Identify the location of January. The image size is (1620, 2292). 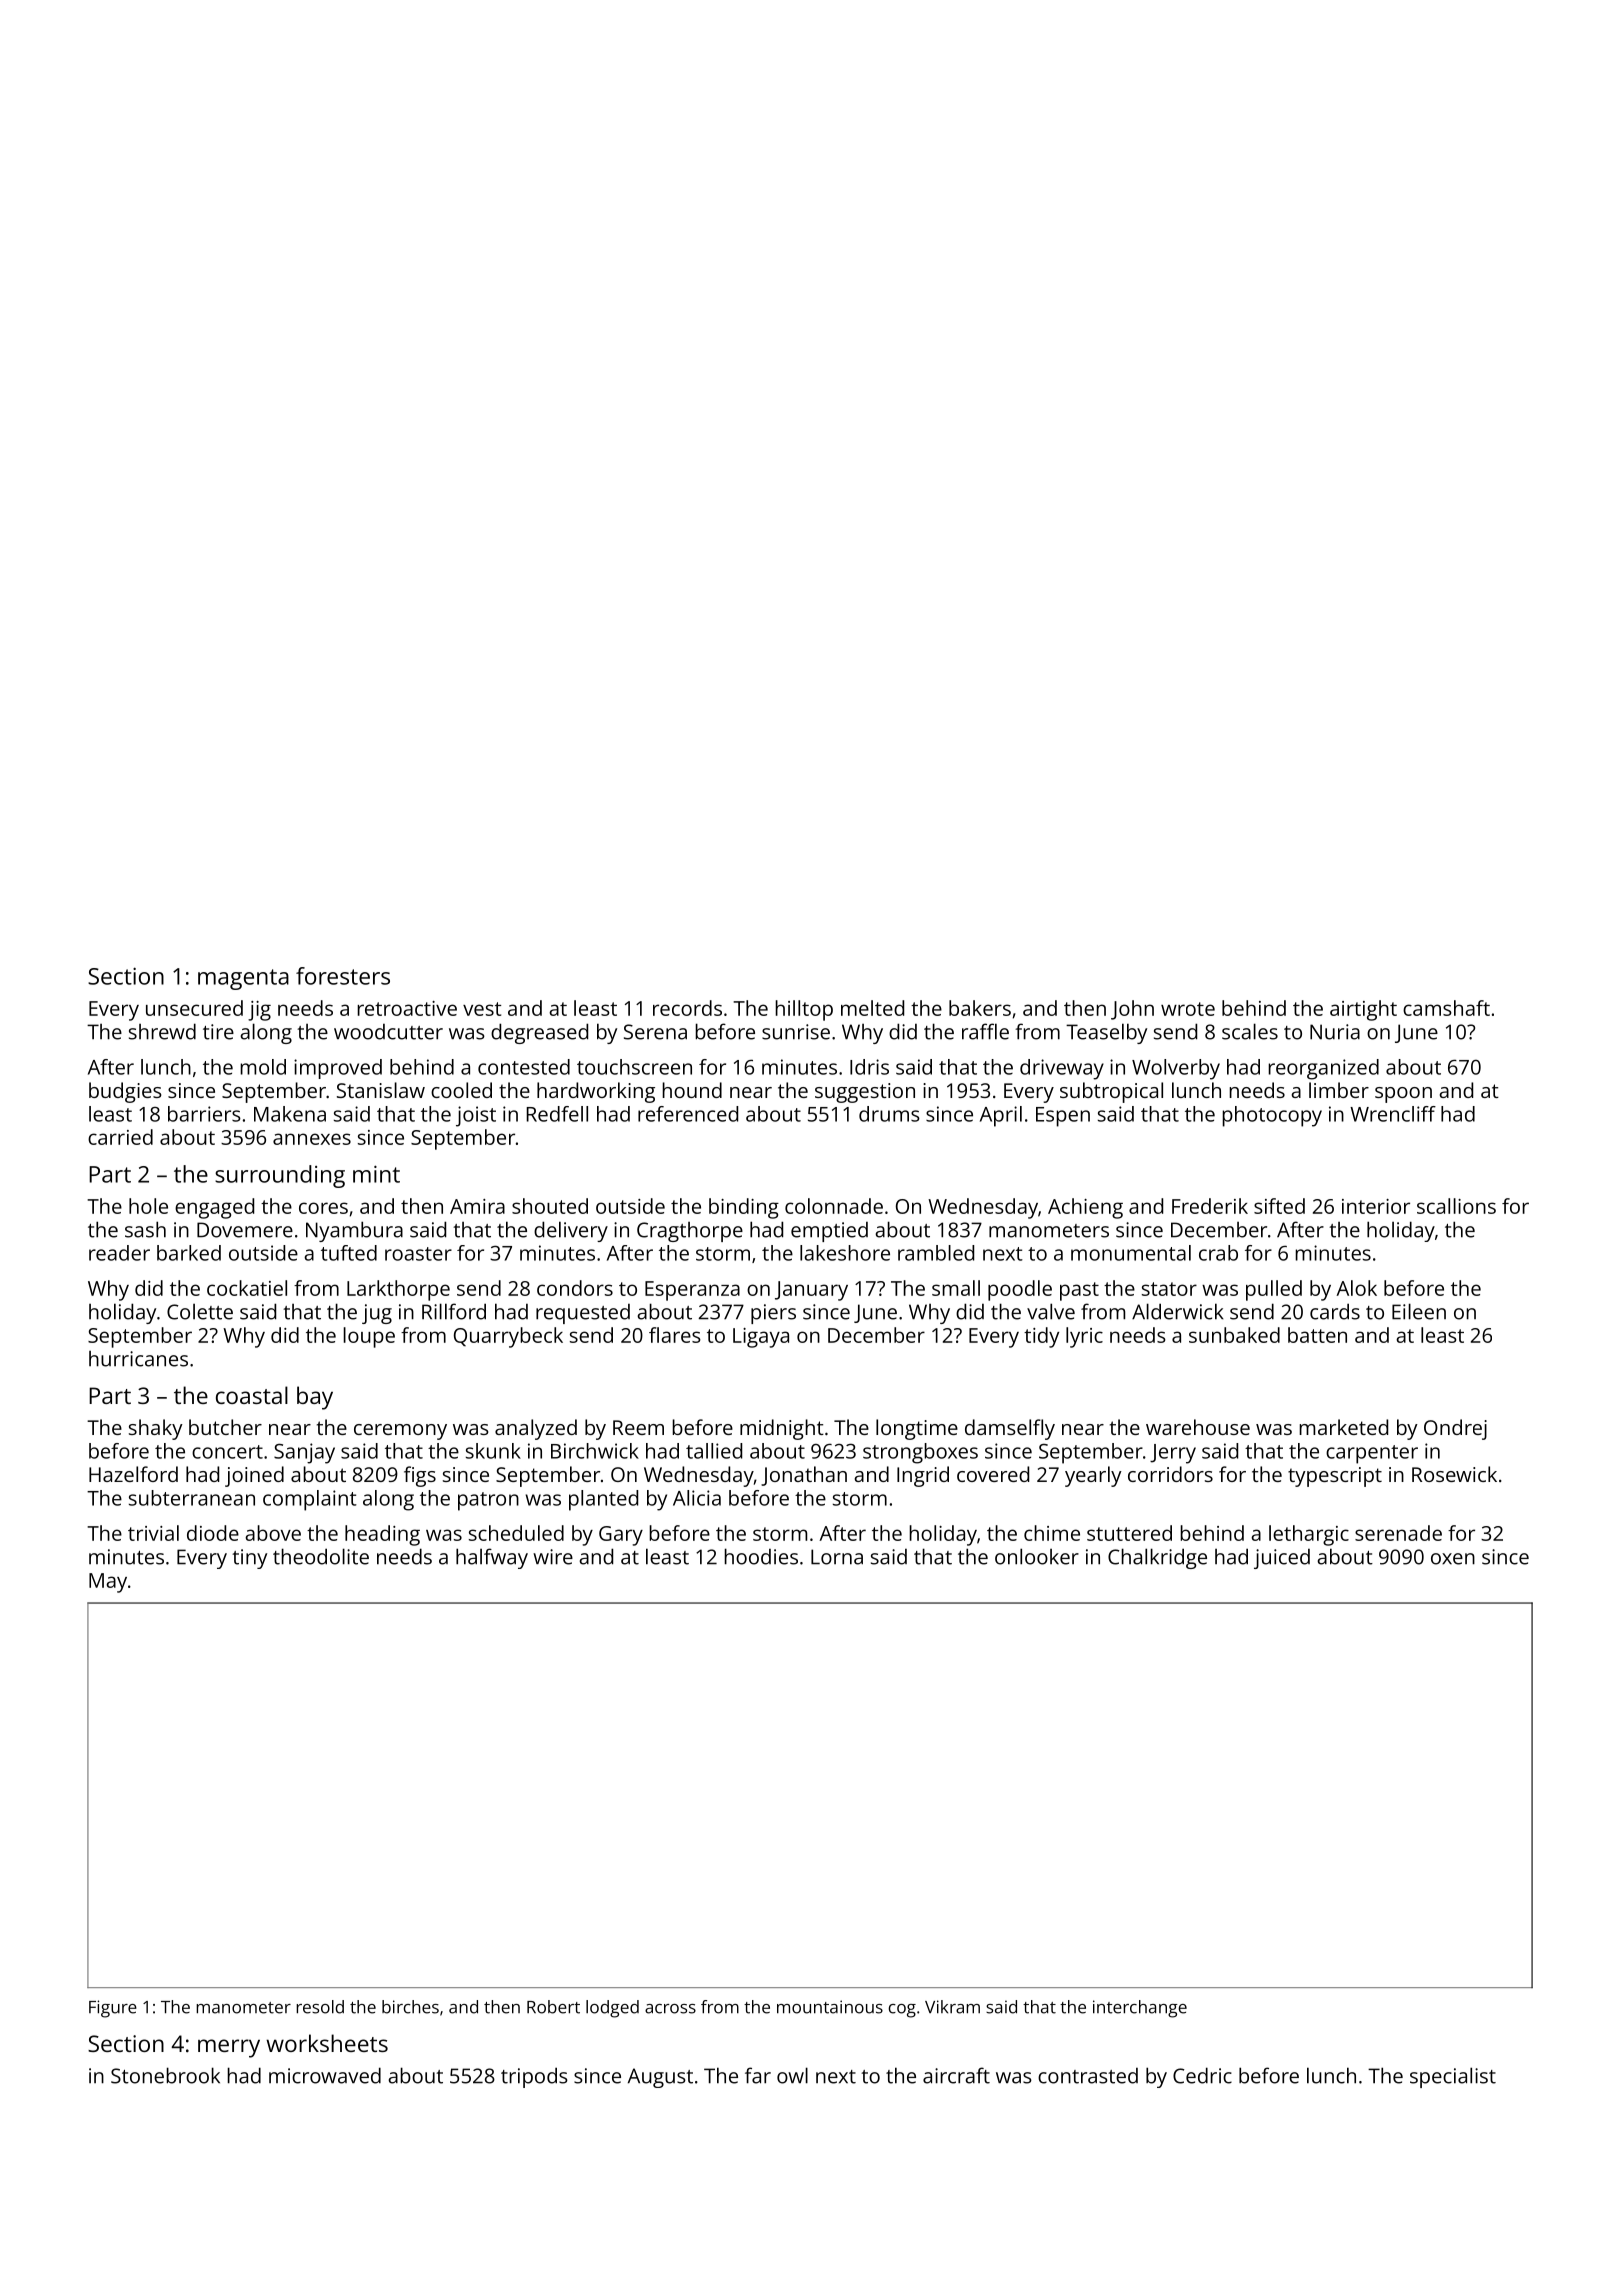
(811, 1291).
